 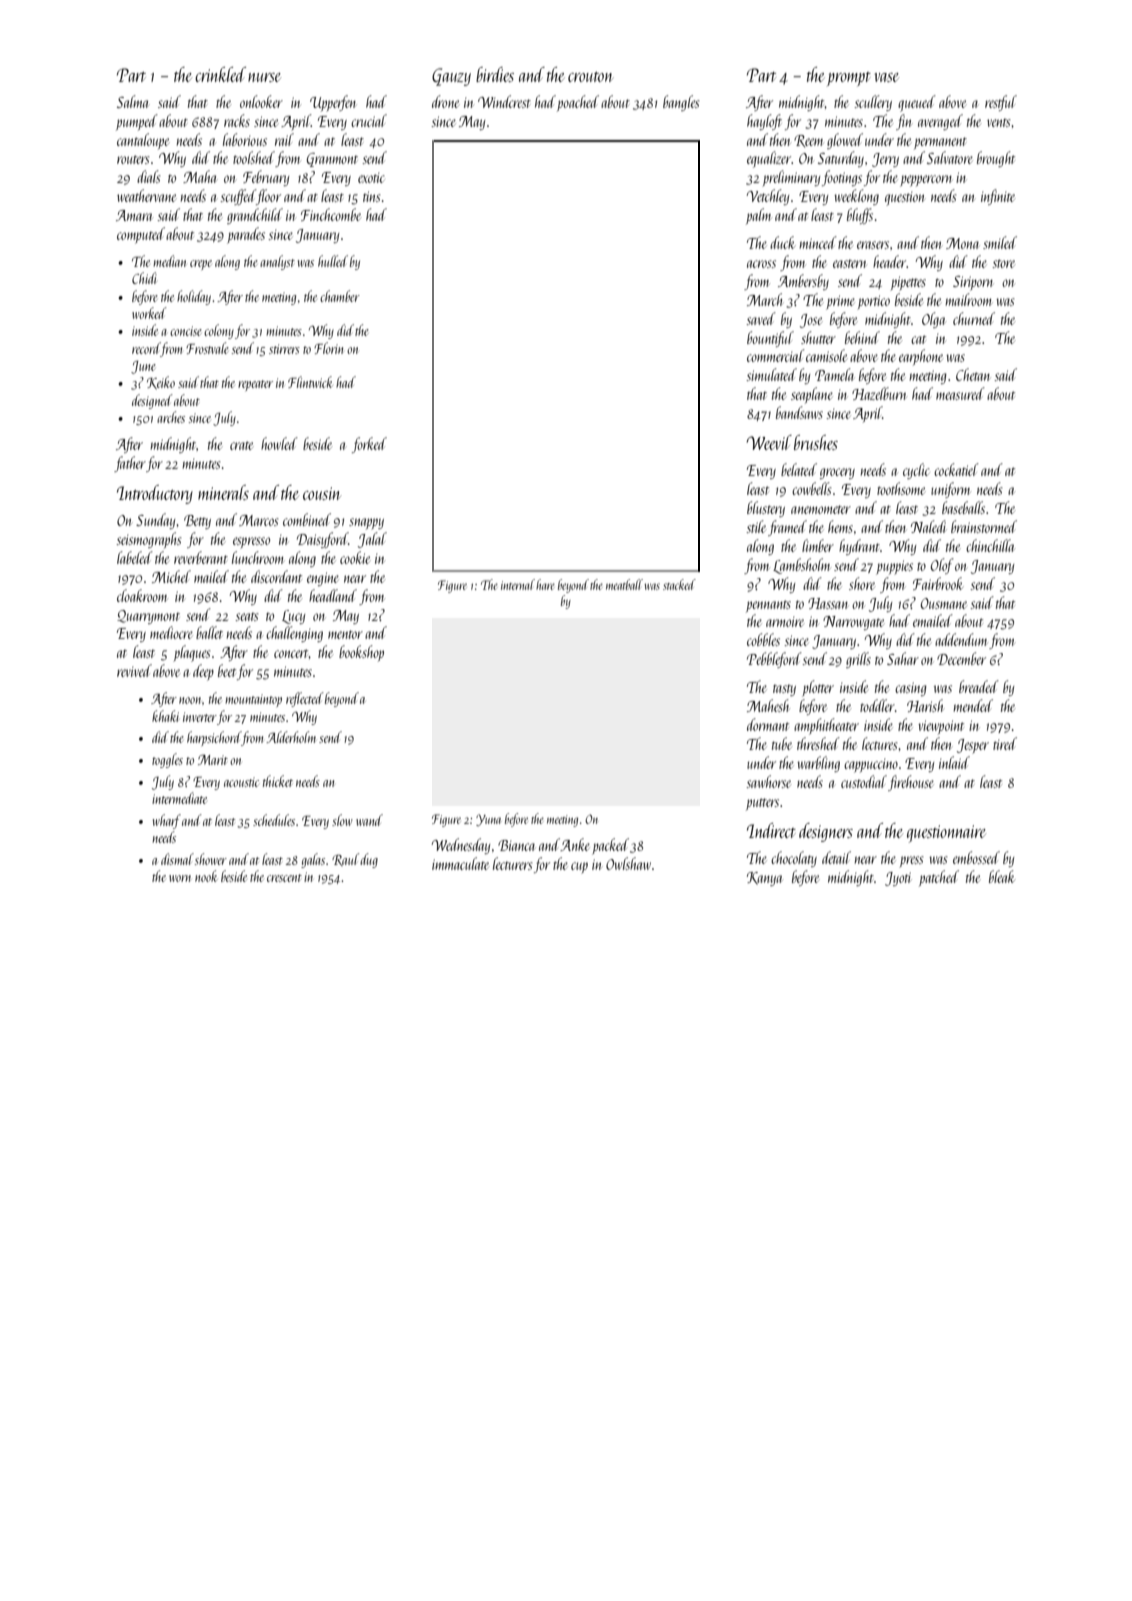 I want to click on inlaid, so click(x=954, y=762).
